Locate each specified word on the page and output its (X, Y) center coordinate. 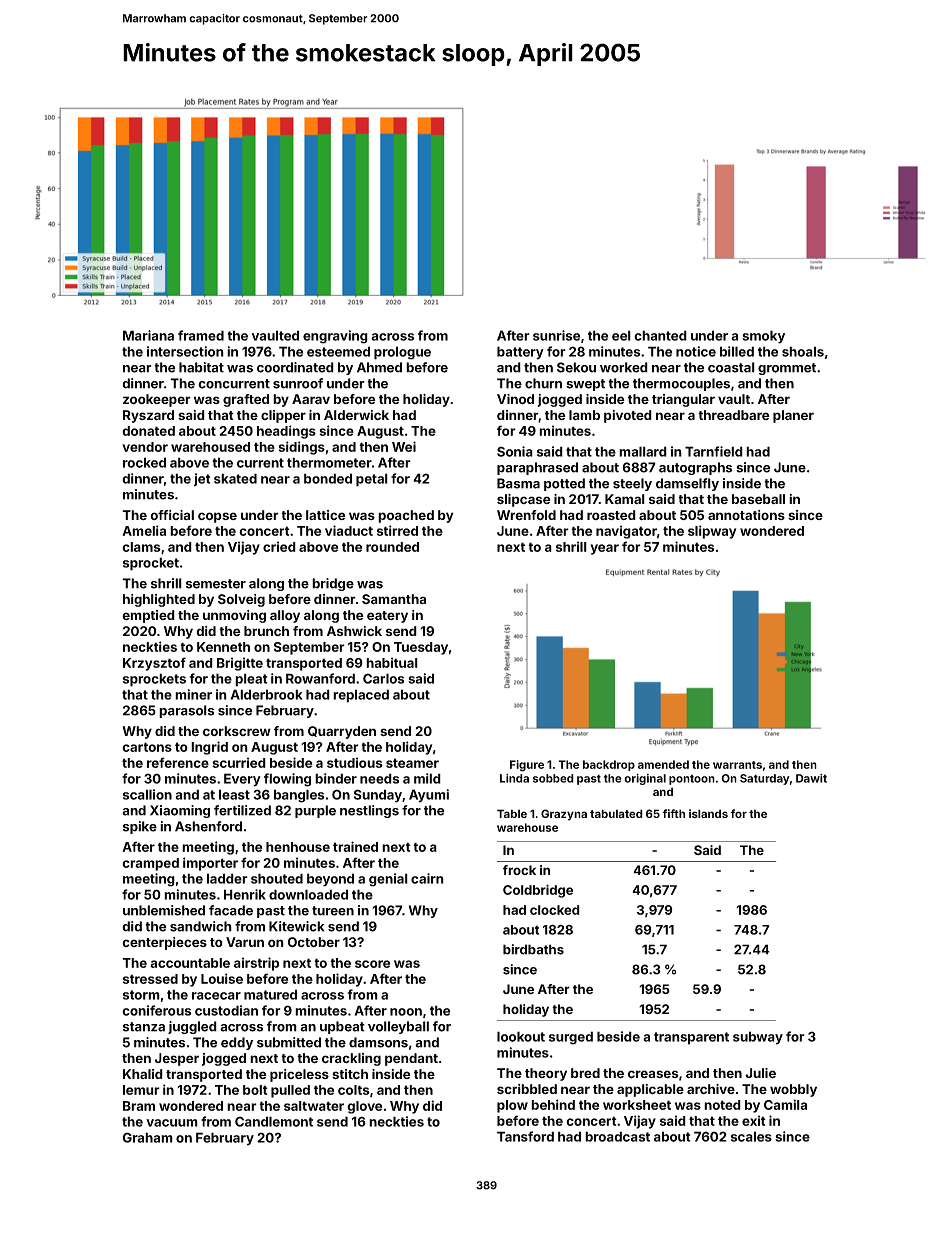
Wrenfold (526, 515)
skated (235, 478)
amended (663, 764)
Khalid (143, 1074)
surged (571, 1038)
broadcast (617, 1136)
